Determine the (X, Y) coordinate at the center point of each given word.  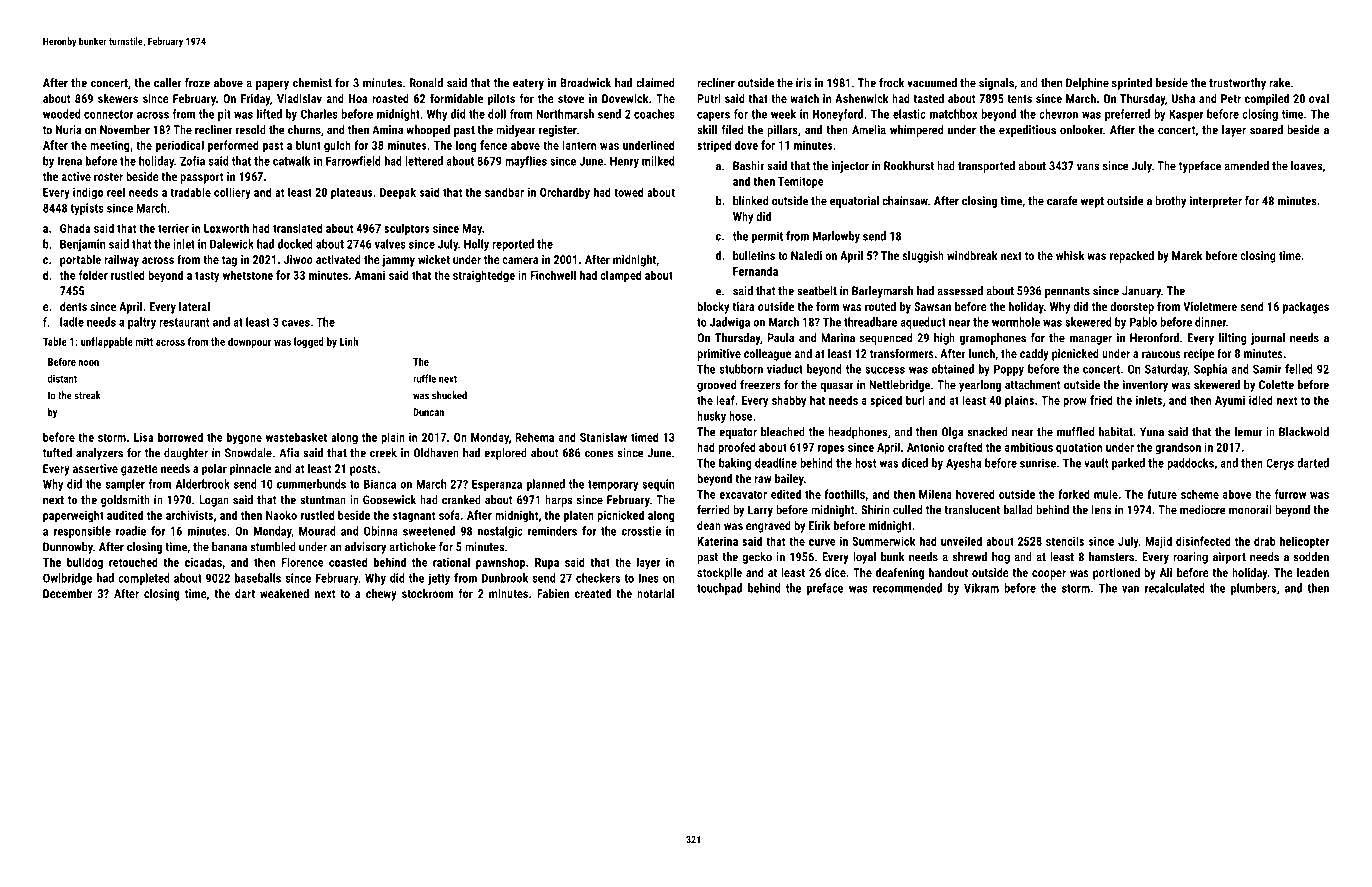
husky (711, 417)
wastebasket (296, 437)
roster (108, 177)
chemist (312, 83)
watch (804, 98)
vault (1096, 463)
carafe (1062, 201)
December (67, 593)
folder (93, 275)
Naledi (806, 255)
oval (1319, 98)
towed (628, 192)
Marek (1187, 255)
